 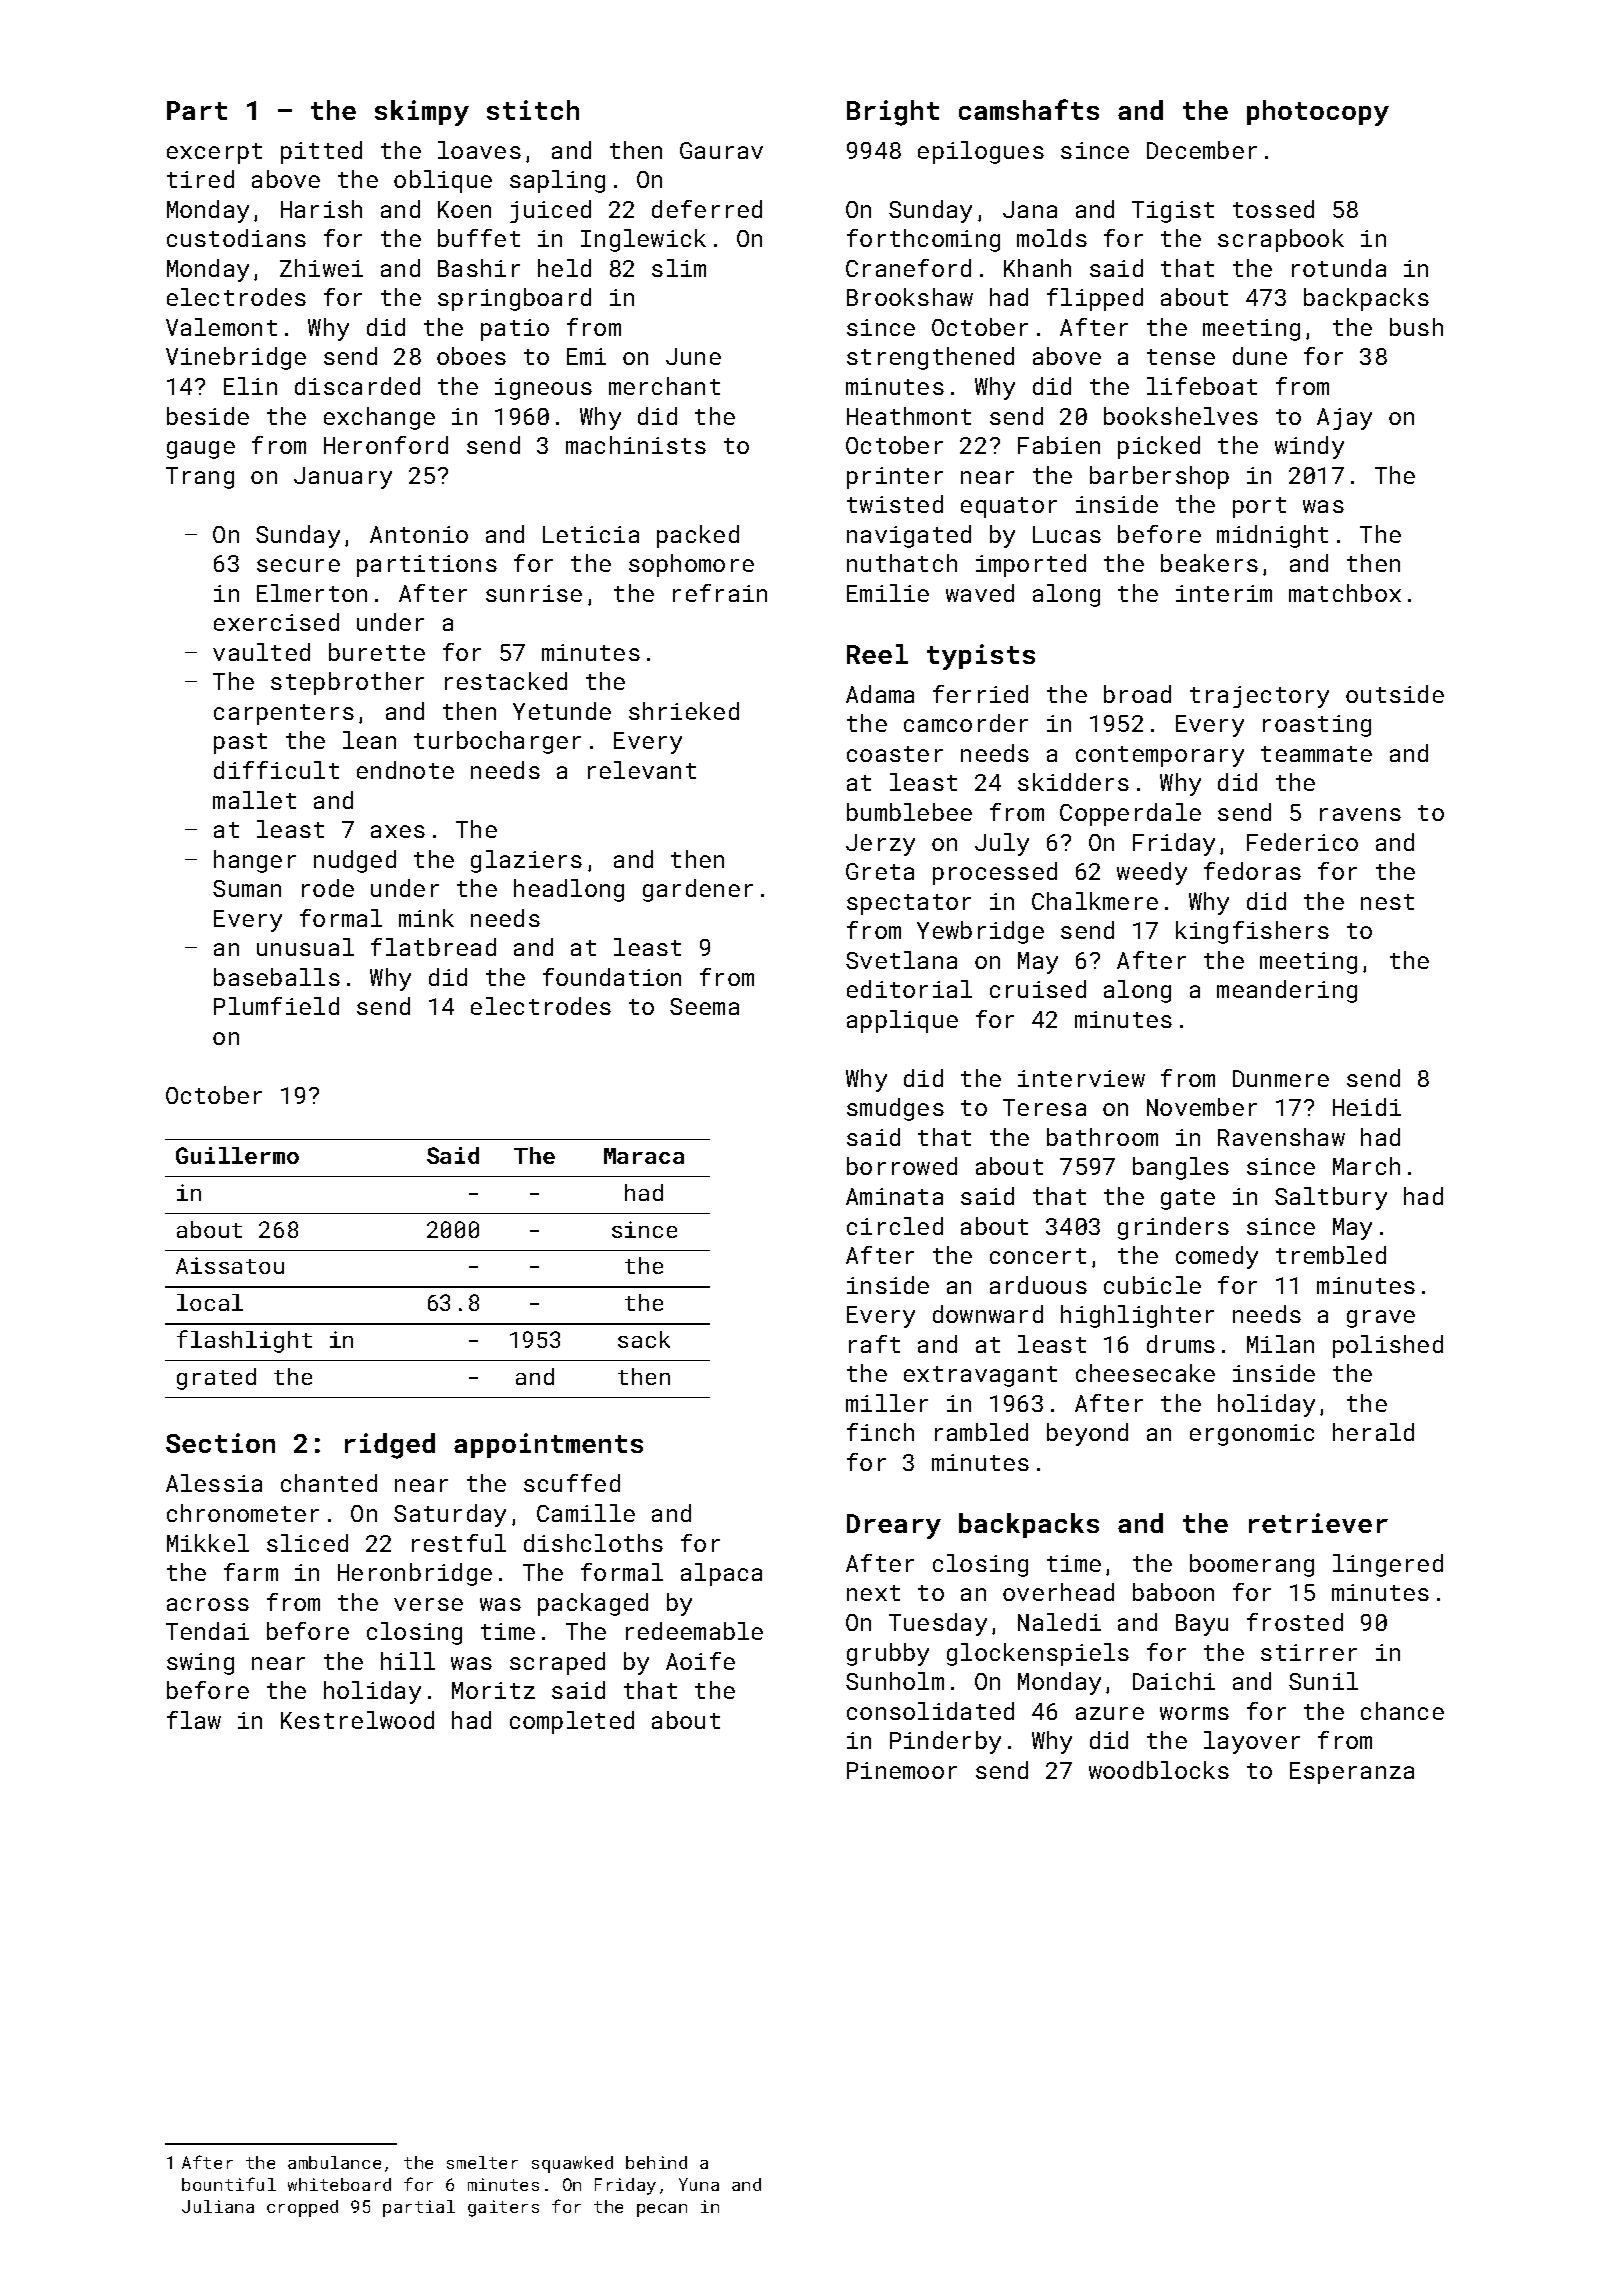 What do you see at coordinates (334, 2162) in the page?
I see `ambulance` at bounding box center [334, 2162].
